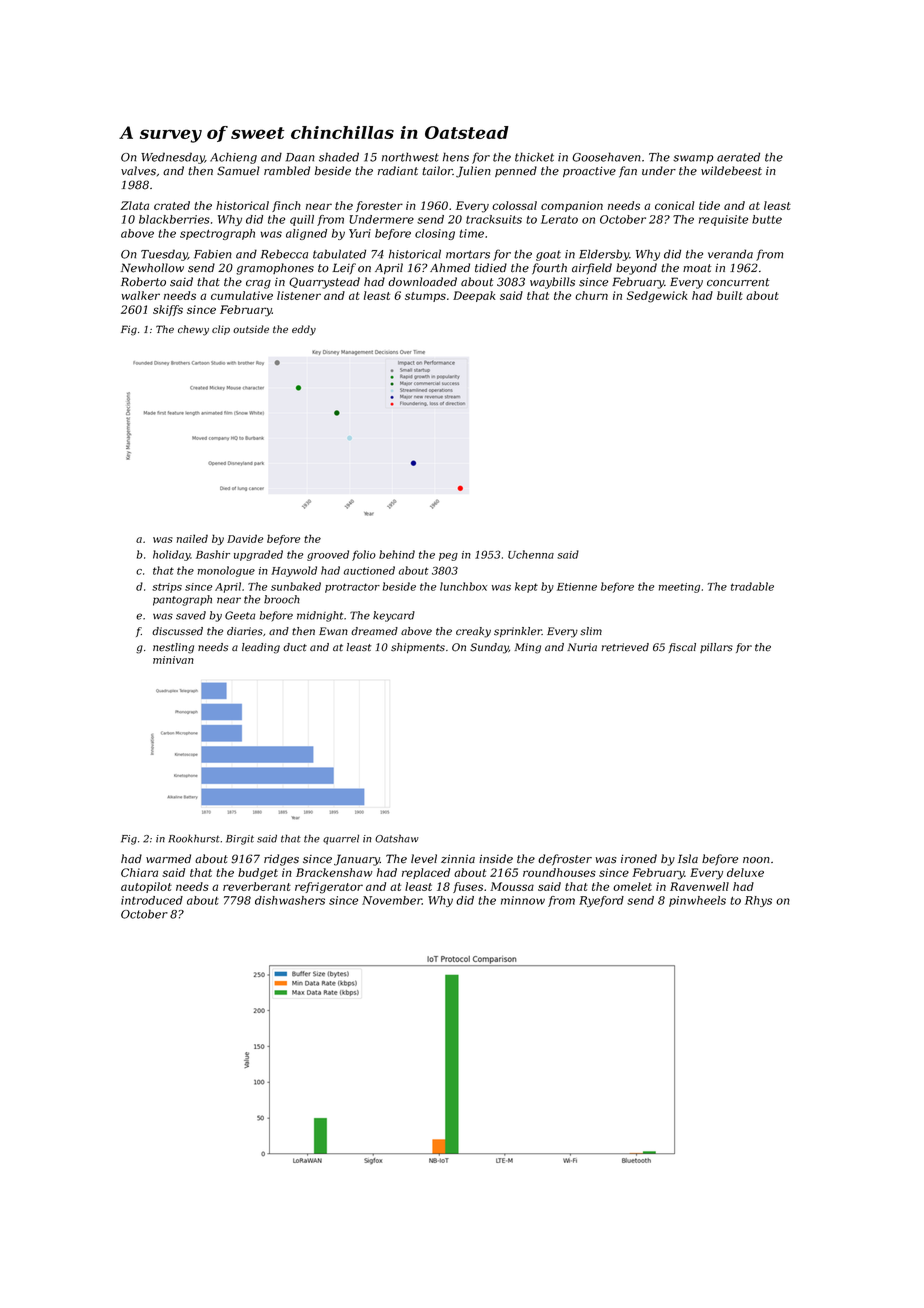  Describe the element at coordinates (339, 157) in the screenshot. I see `shaded` at that location.
